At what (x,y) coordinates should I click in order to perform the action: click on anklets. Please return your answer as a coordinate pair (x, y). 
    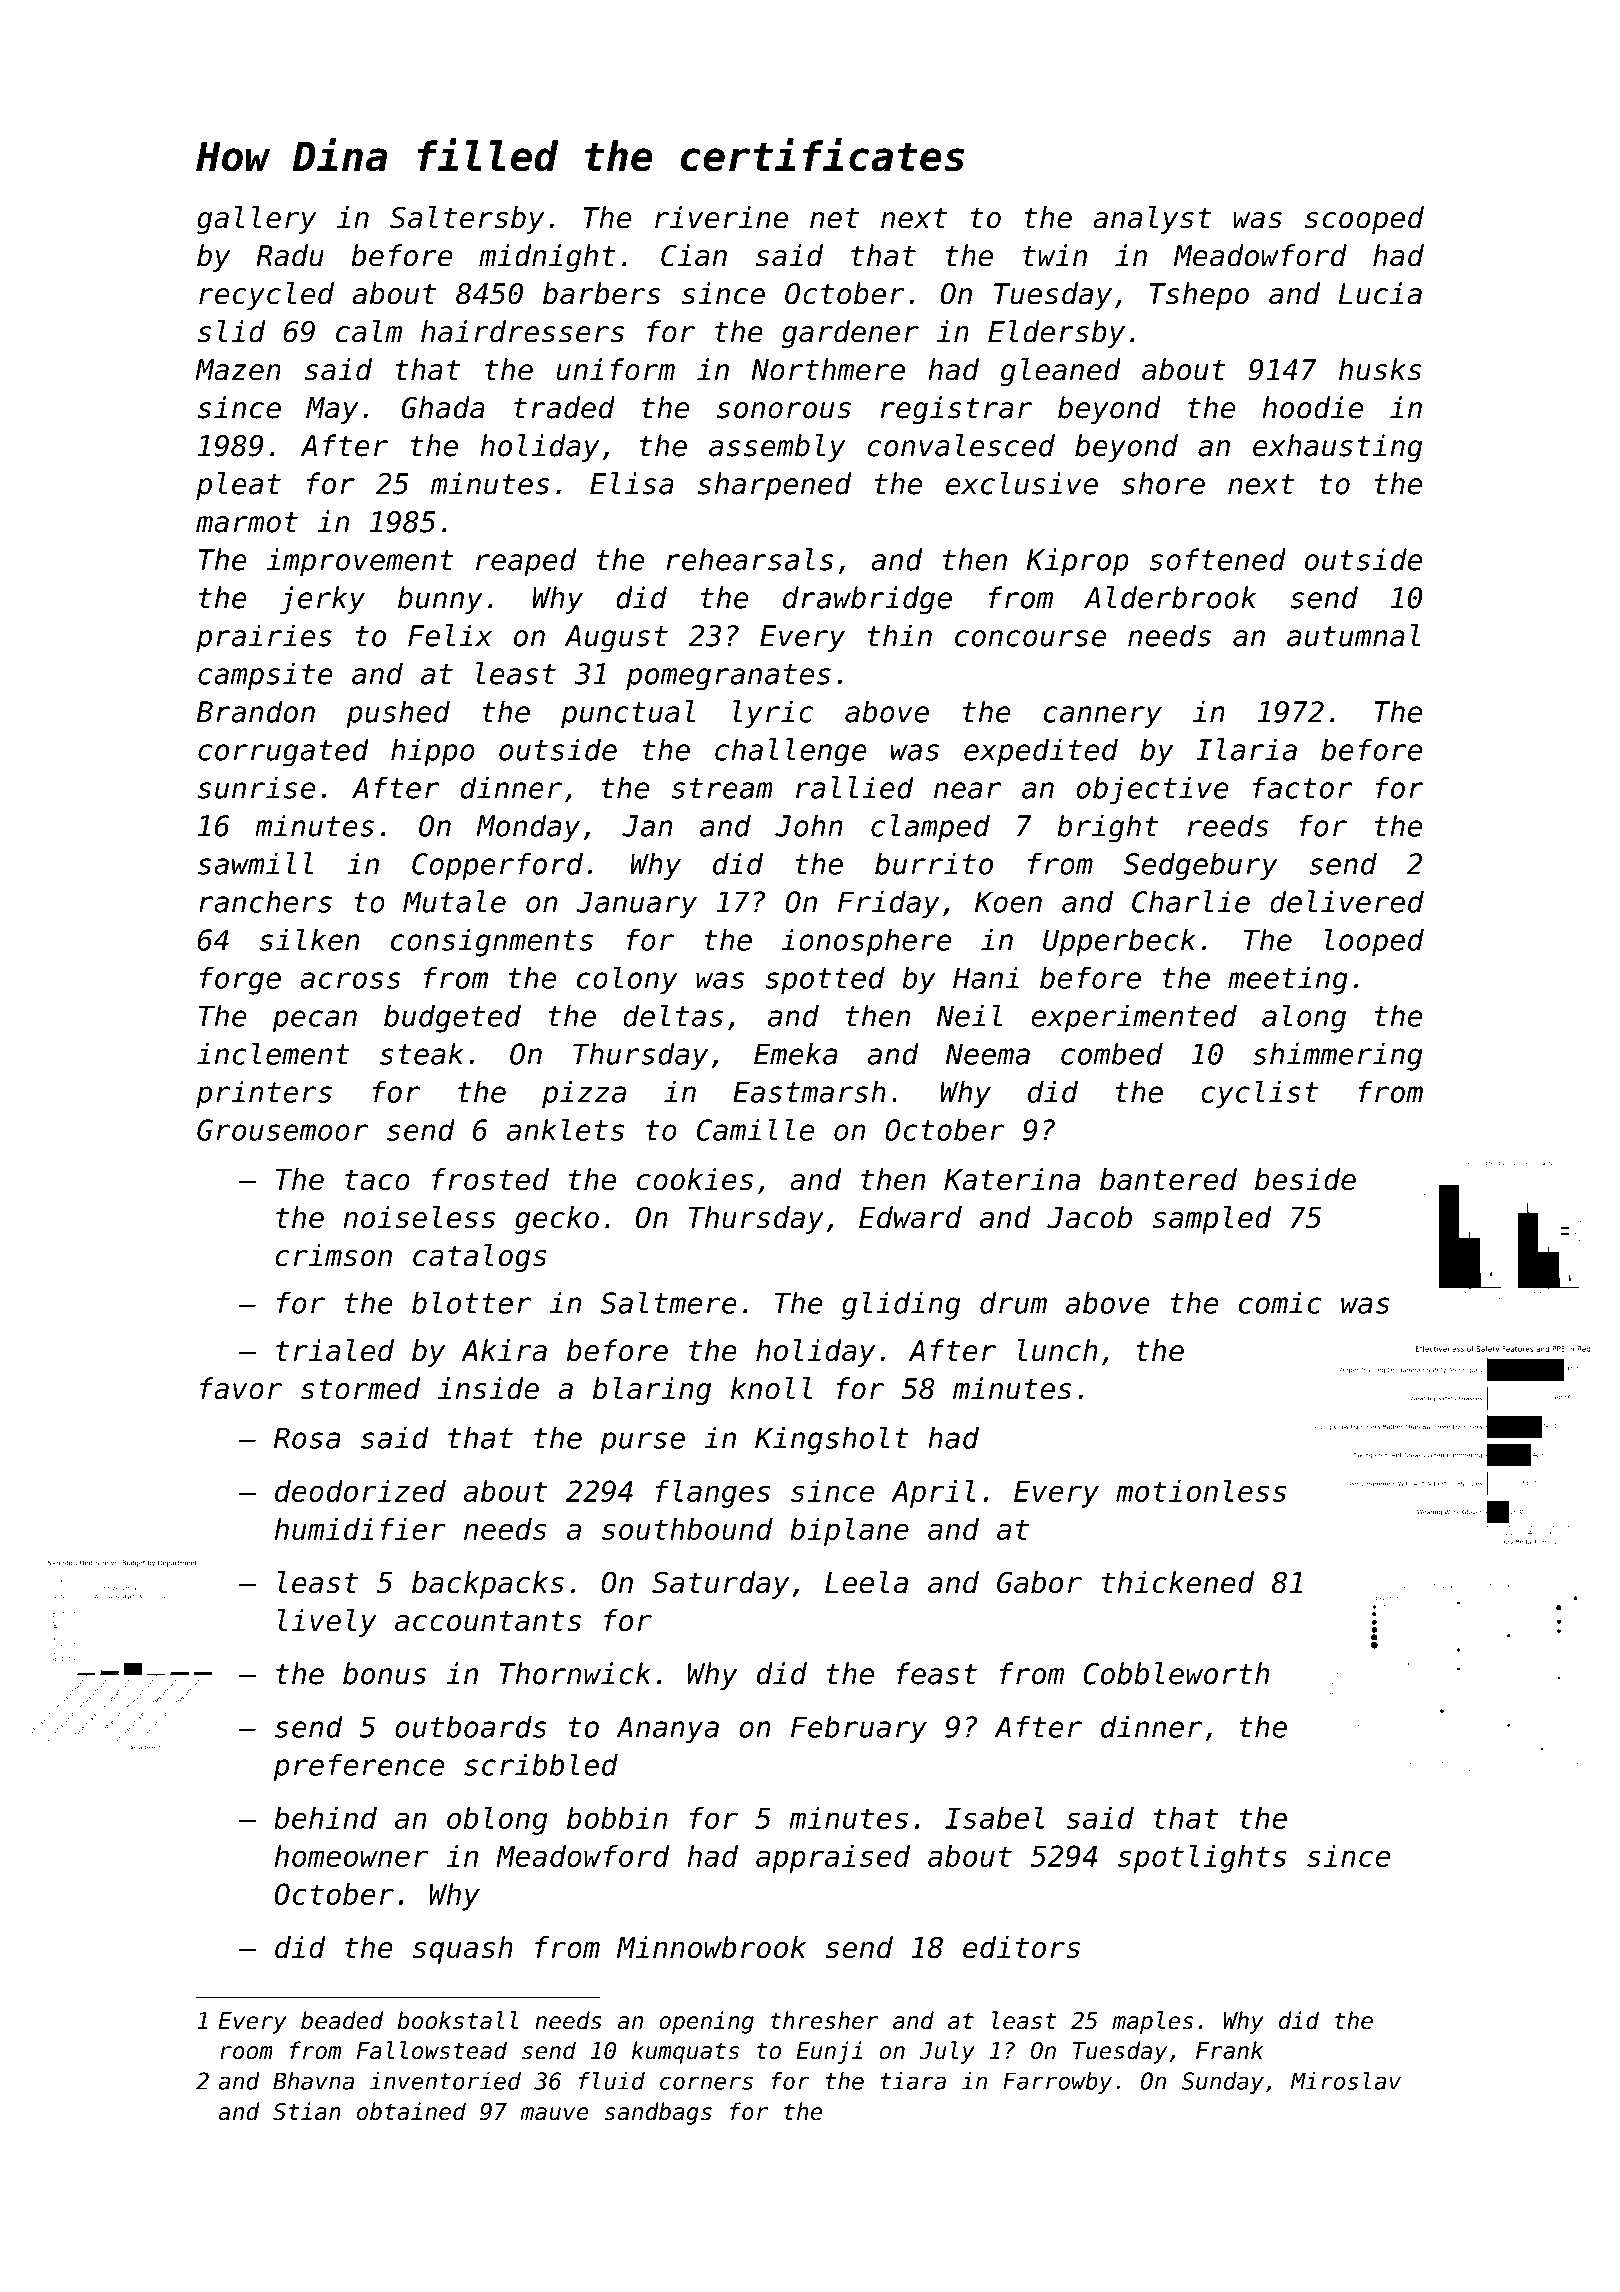
    Looking at the image, I should click on (565, 1129).
